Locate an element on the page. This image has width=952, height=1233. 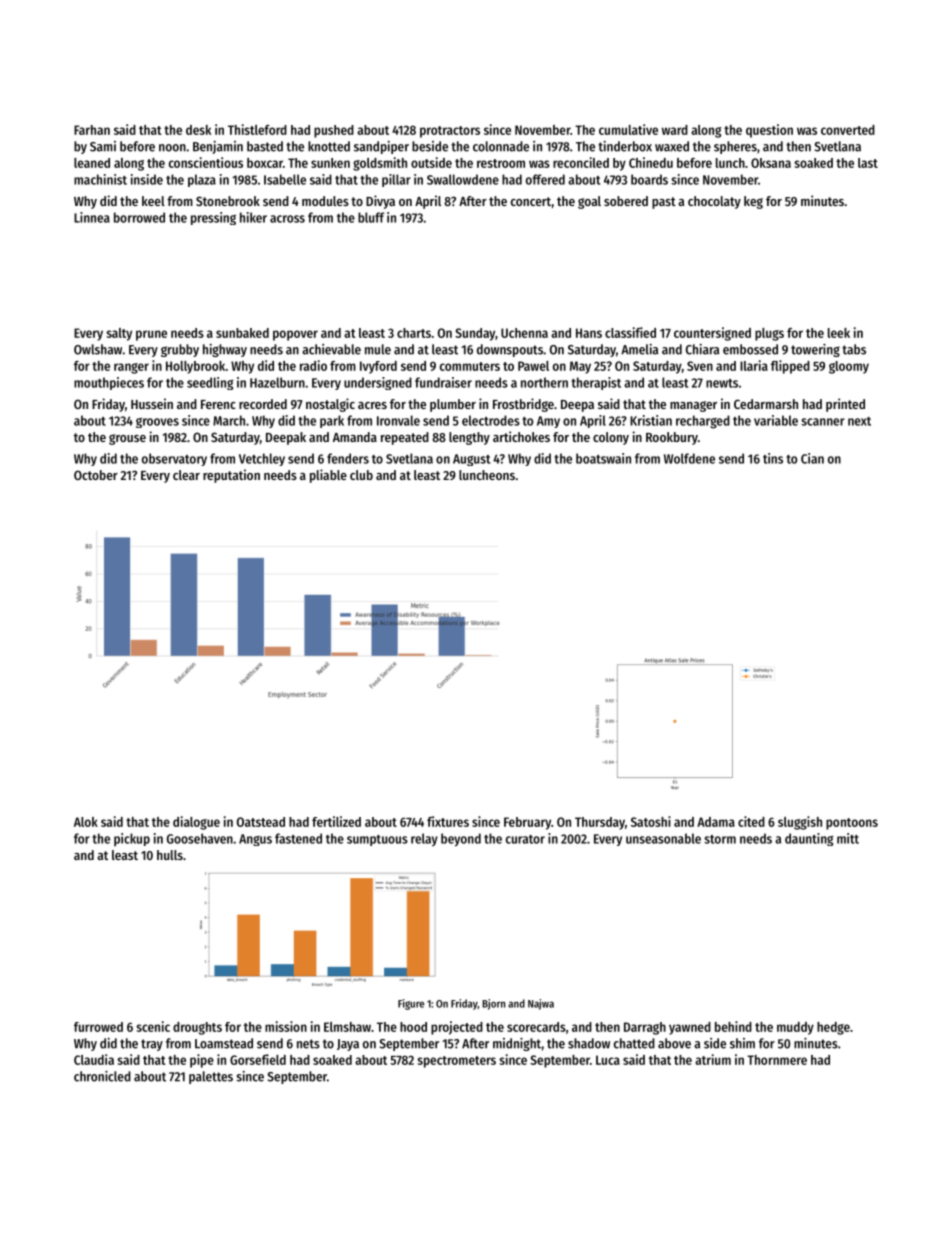
sunbaked is located at coordinates (242, 333).
